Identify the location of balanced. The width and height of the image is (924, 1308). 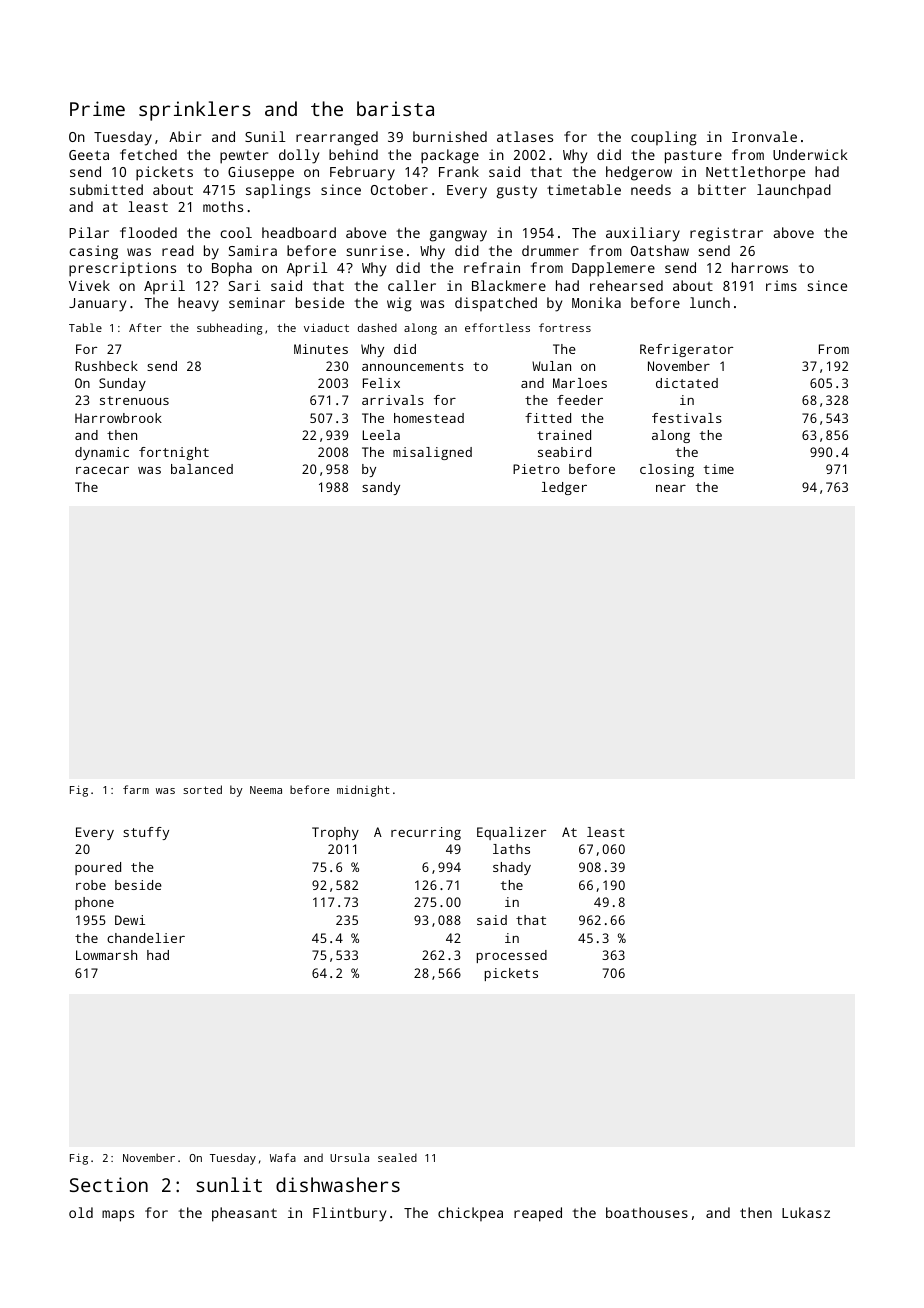
(202, 469).
